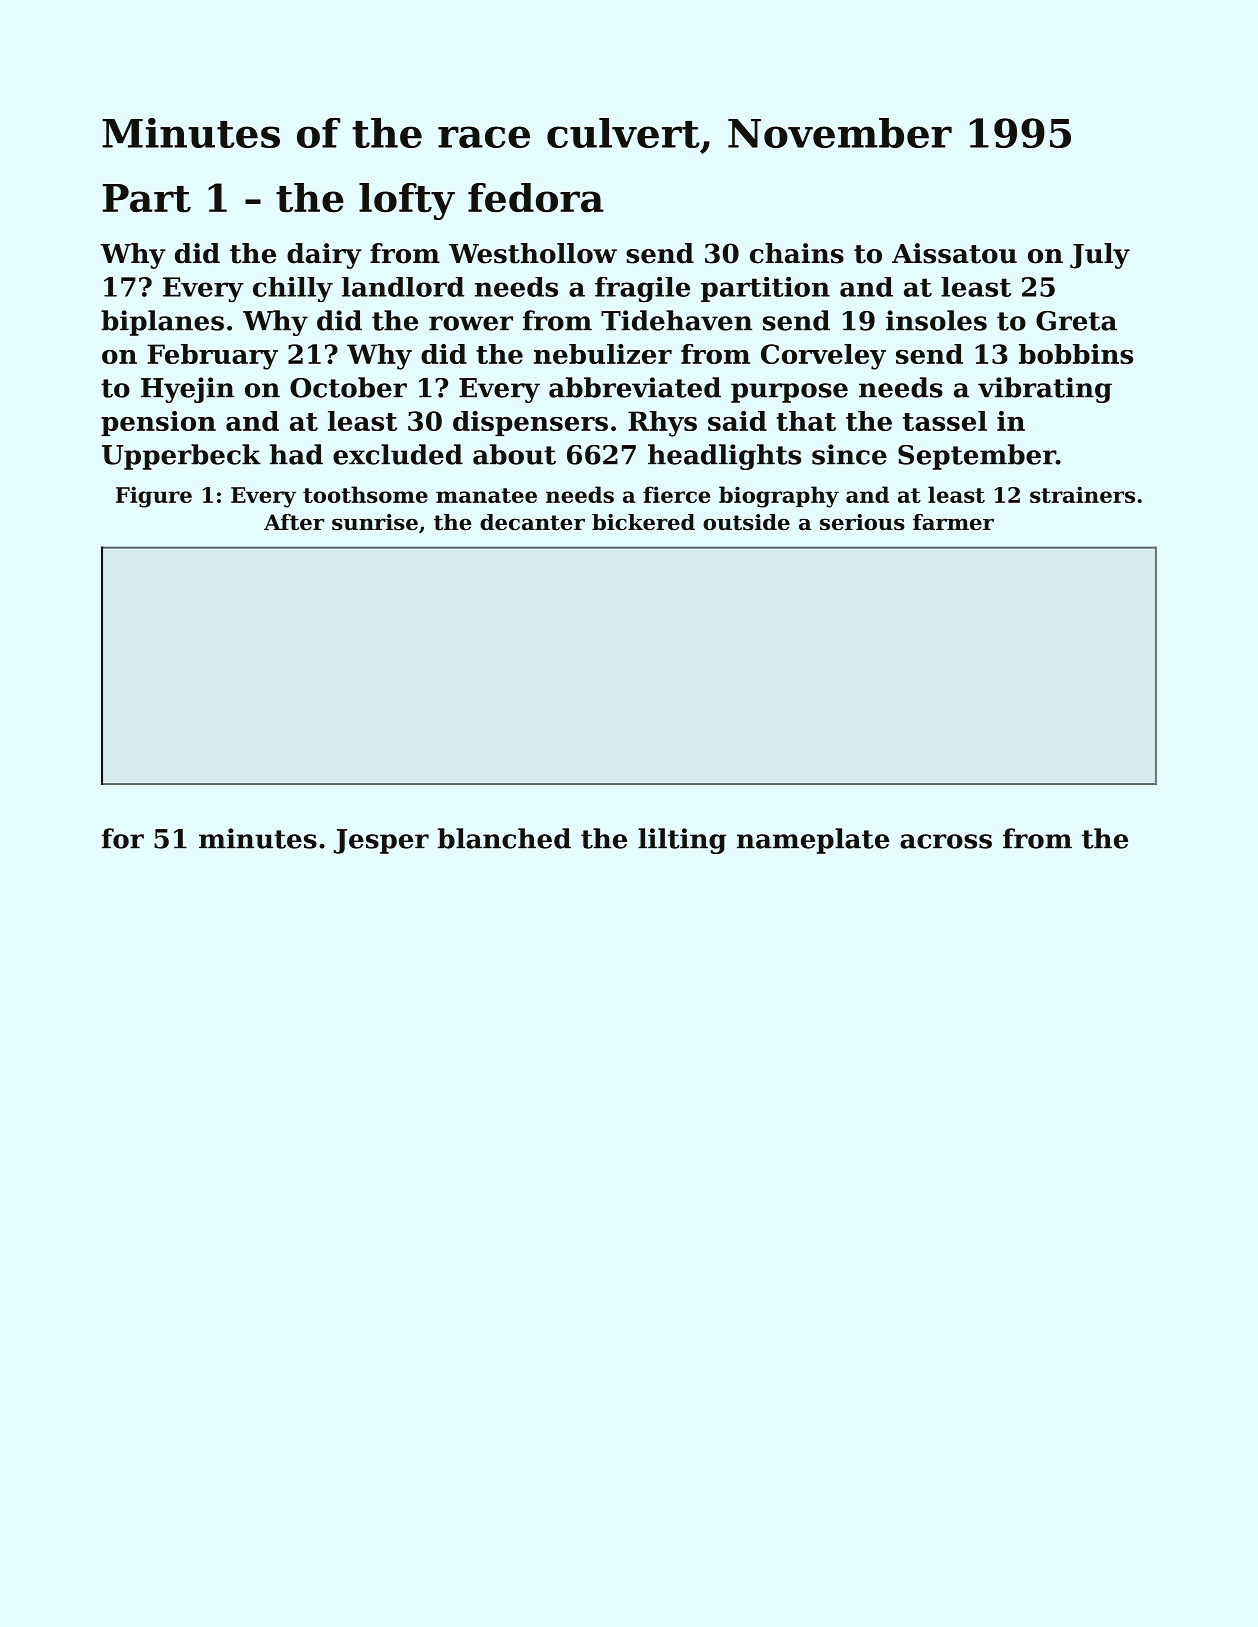 The width and height of the document is (1258, 1627). What do you see at coordinates (536, 198) in the document?
I see `fedora` at bounding box center [536, 198].
